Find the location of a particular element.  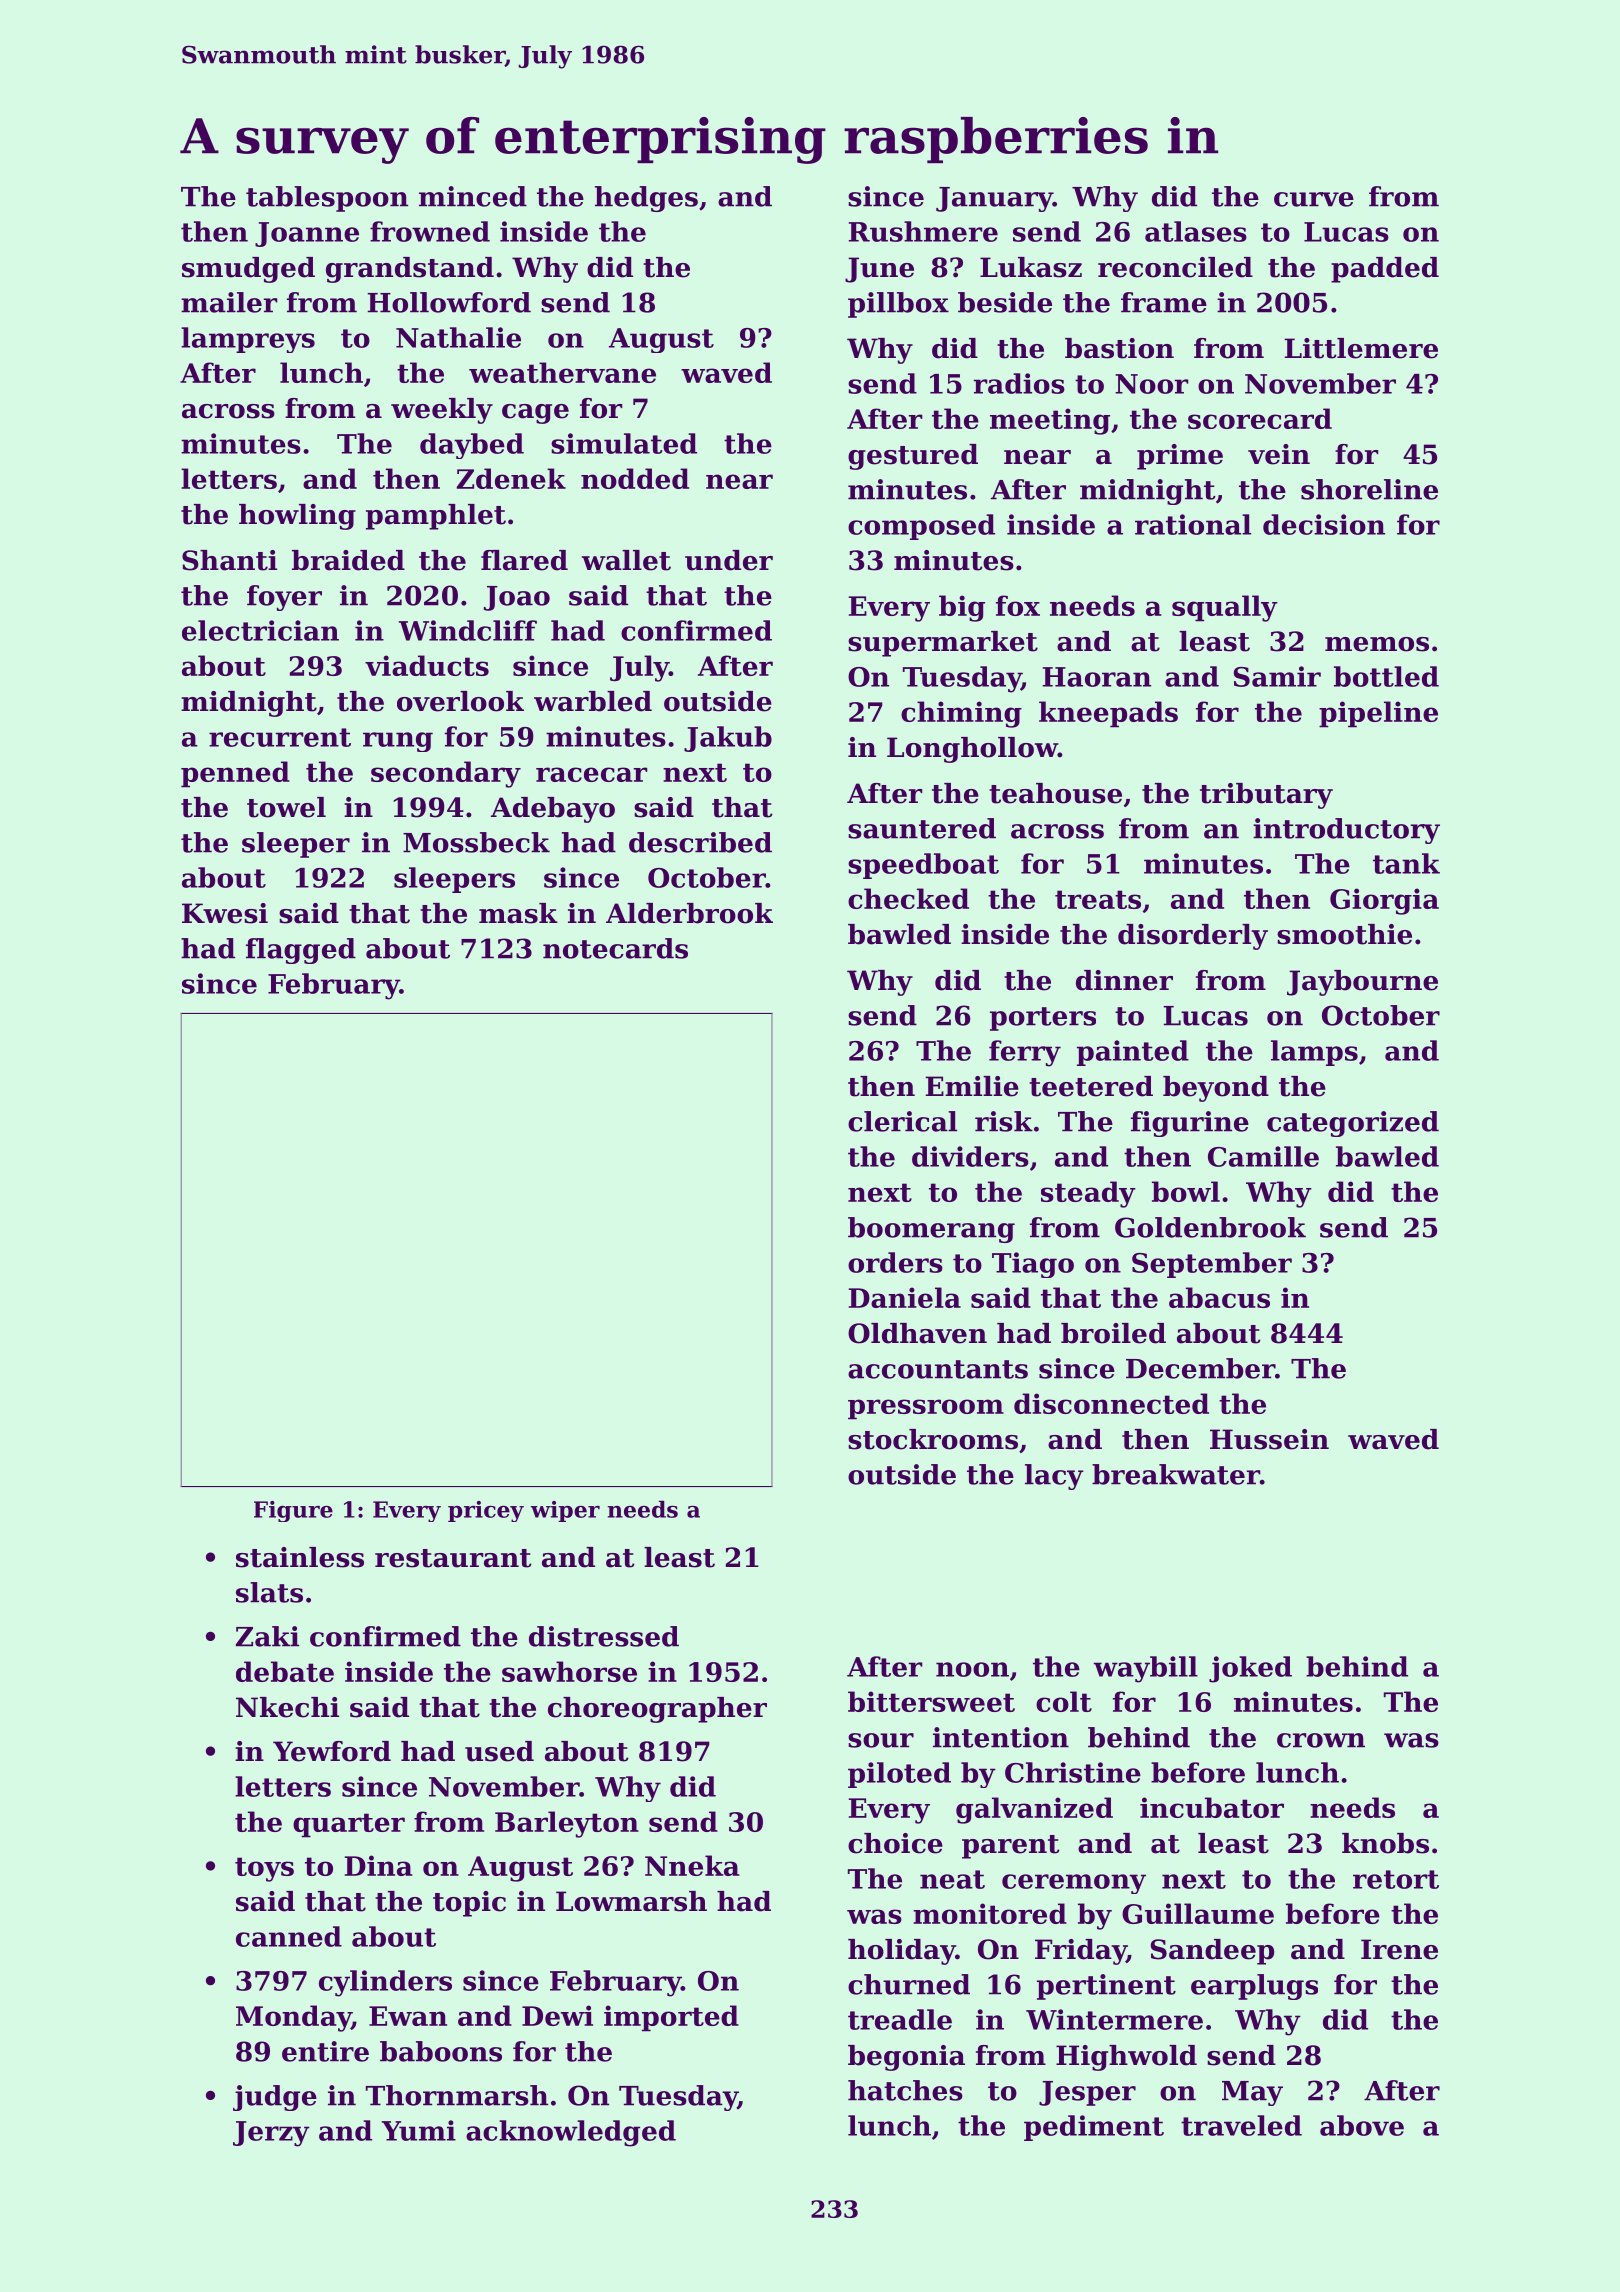

Figure is located at coordinates (293, 1511).
